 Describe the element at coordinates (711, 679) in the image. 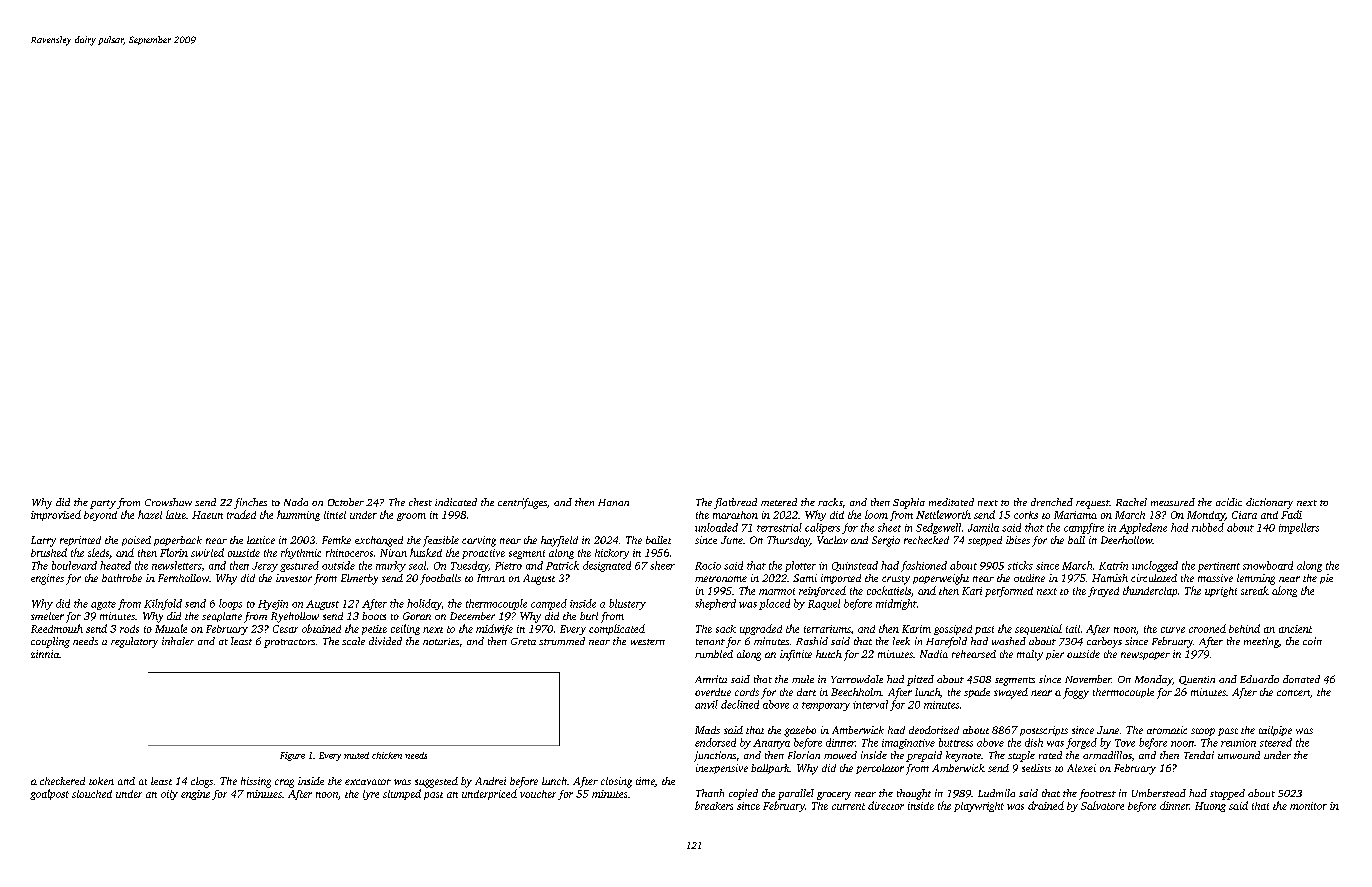

I see `Amrita` at that location.
